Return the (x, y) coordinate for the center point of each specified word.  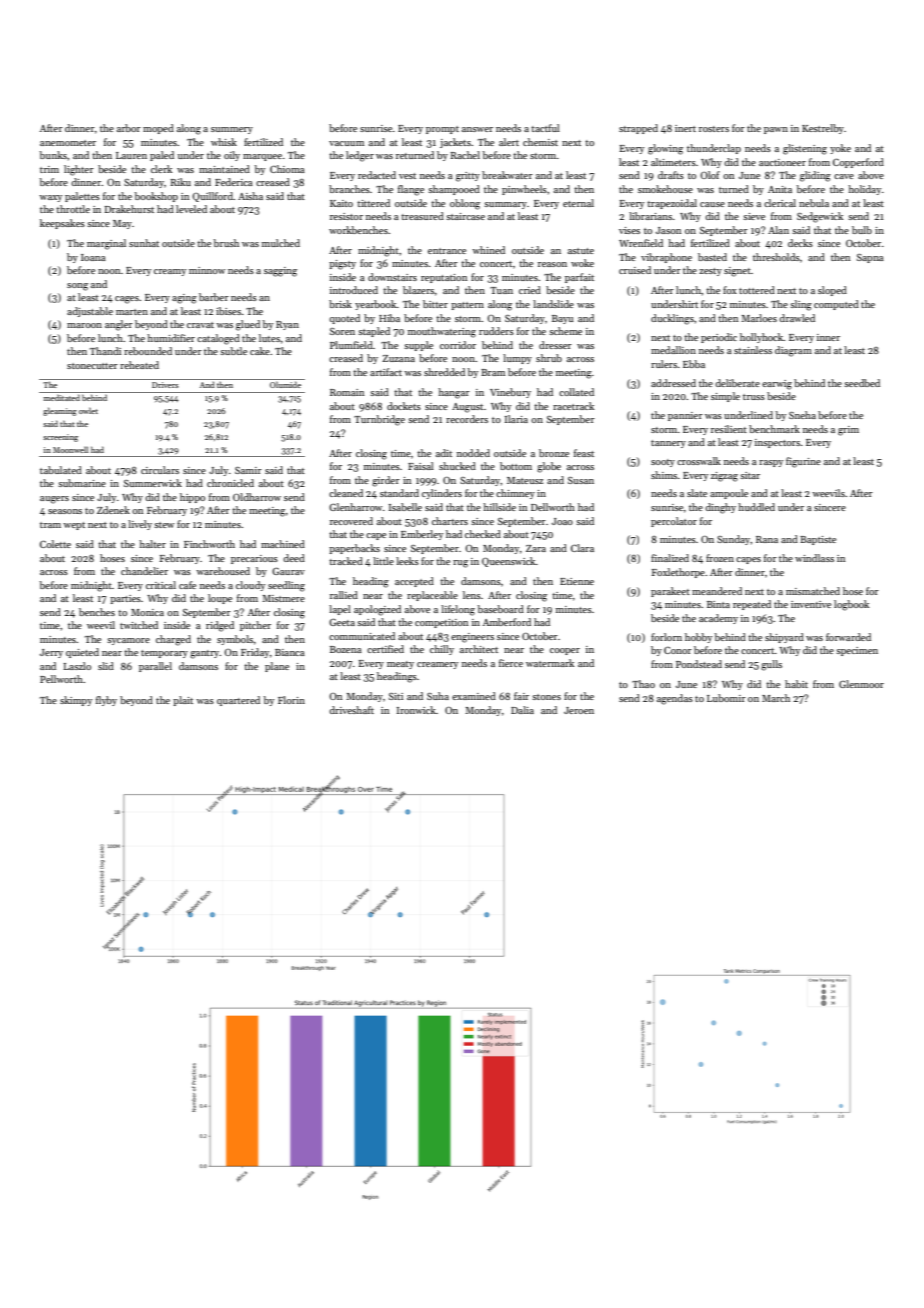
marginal (106, 244)
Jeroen (579, 710)
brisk (340, 304)
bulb (862, 230)
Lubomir (726, 698)
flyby (106, 701)
